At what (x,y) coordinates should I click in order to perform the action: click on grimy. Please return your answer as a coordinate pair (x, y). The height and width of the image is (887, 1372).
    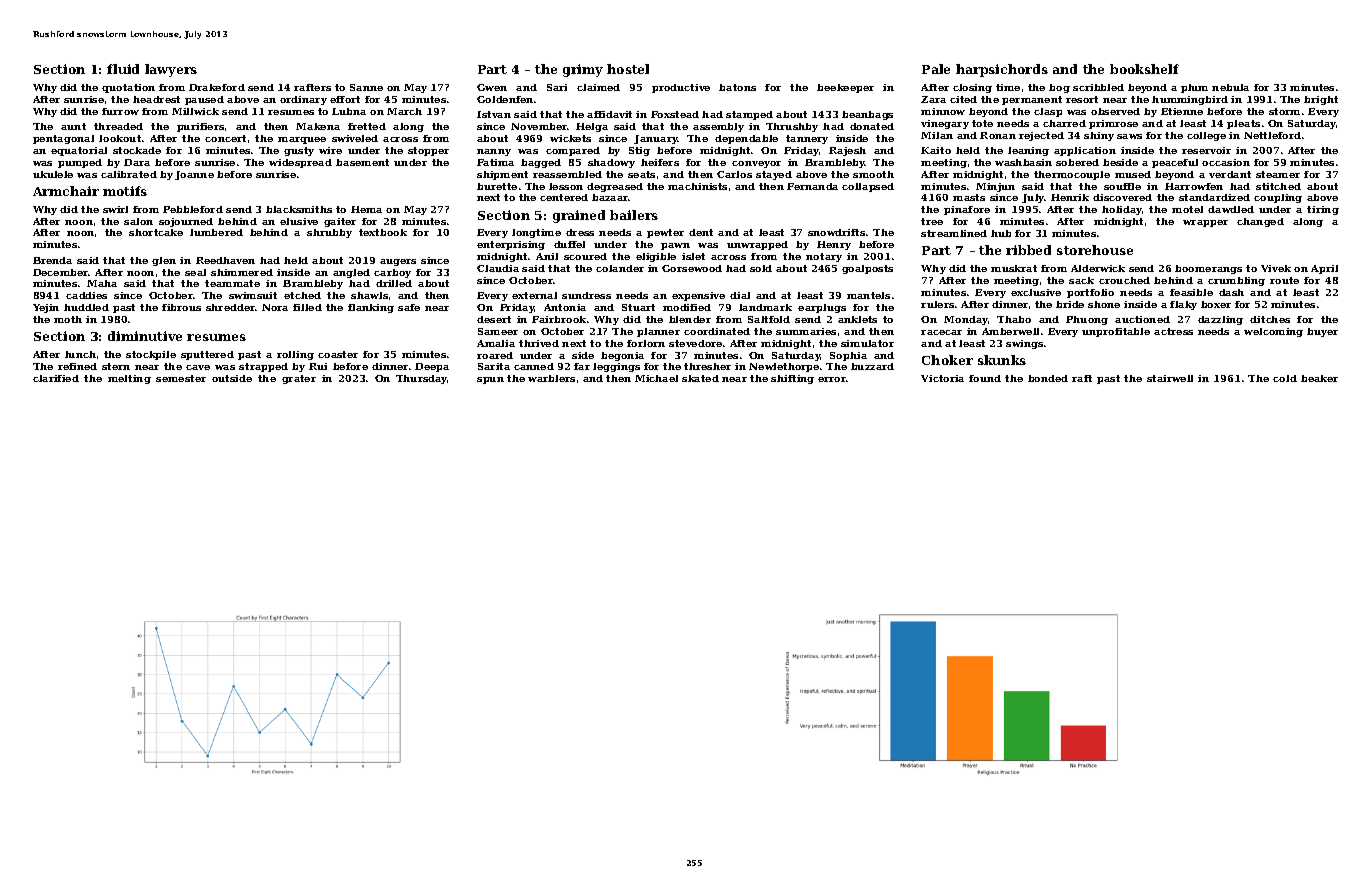
    Looking at the image, I should click on (583, 70).
